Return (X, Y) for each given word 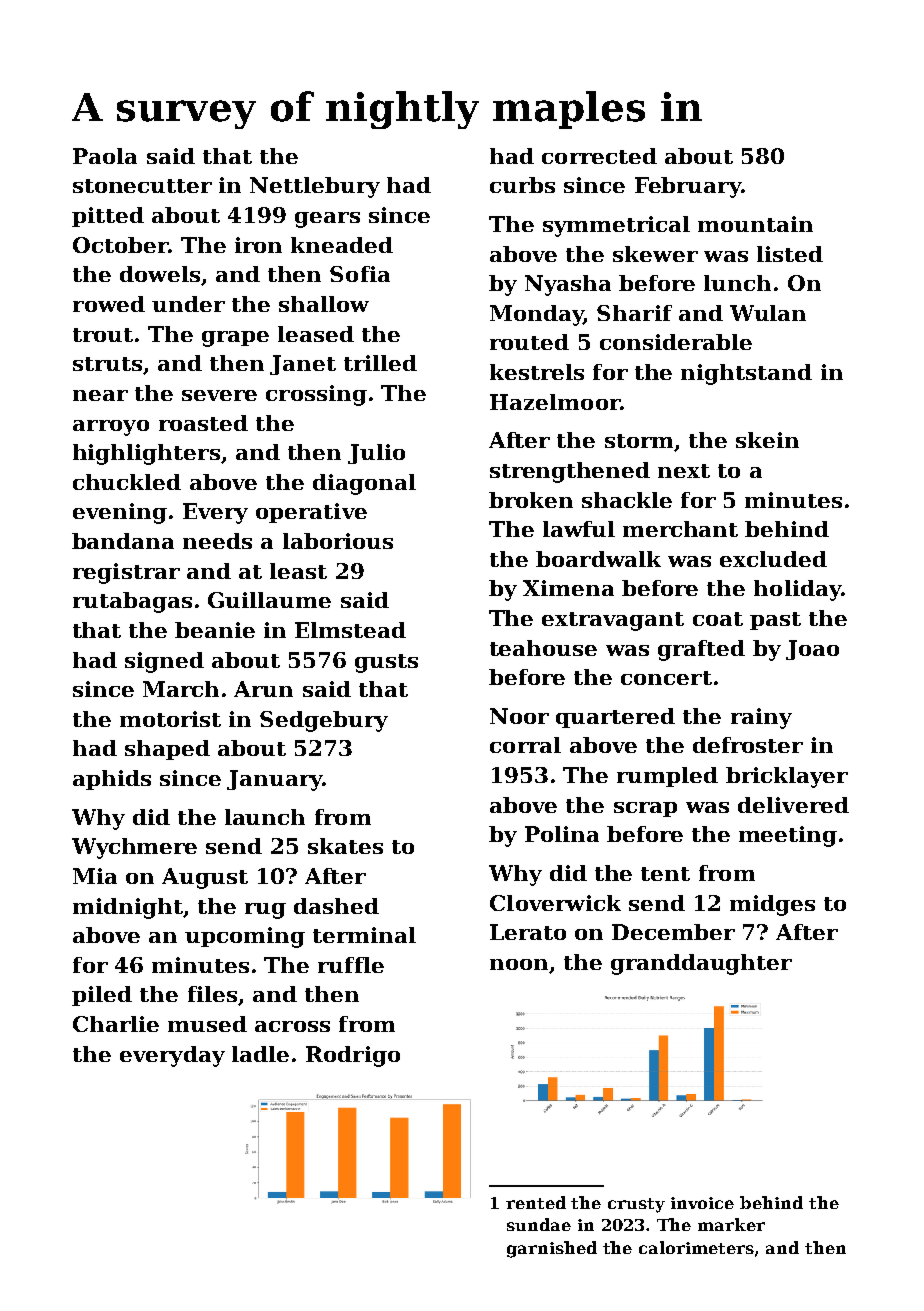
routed (529, 342)
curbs (522, 185)
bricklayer (787, 777)
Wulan (768, 313)
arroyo (111, 428)
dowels (160, 274)
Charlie (116, 1024)
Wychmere (134, 848)
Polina (562, 834)
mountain (755, 224)
